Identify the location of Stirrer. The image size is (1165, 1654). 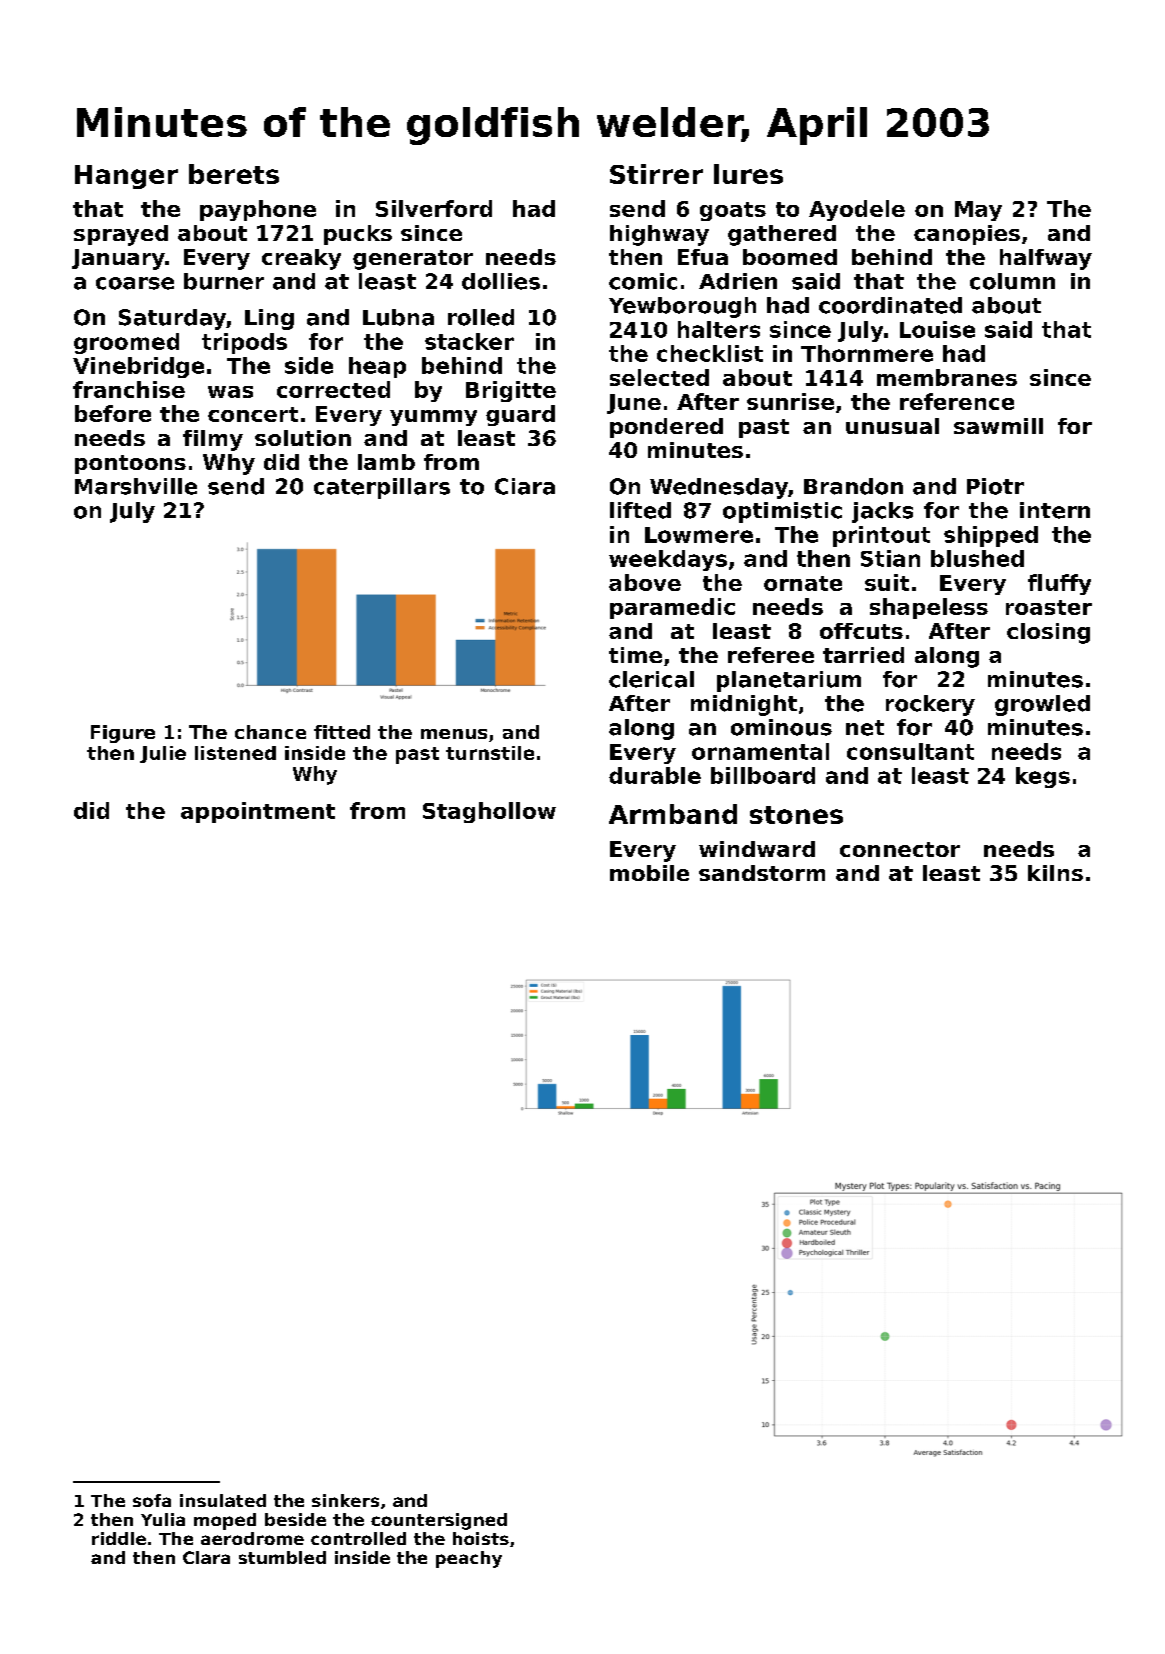
(656, 174).
